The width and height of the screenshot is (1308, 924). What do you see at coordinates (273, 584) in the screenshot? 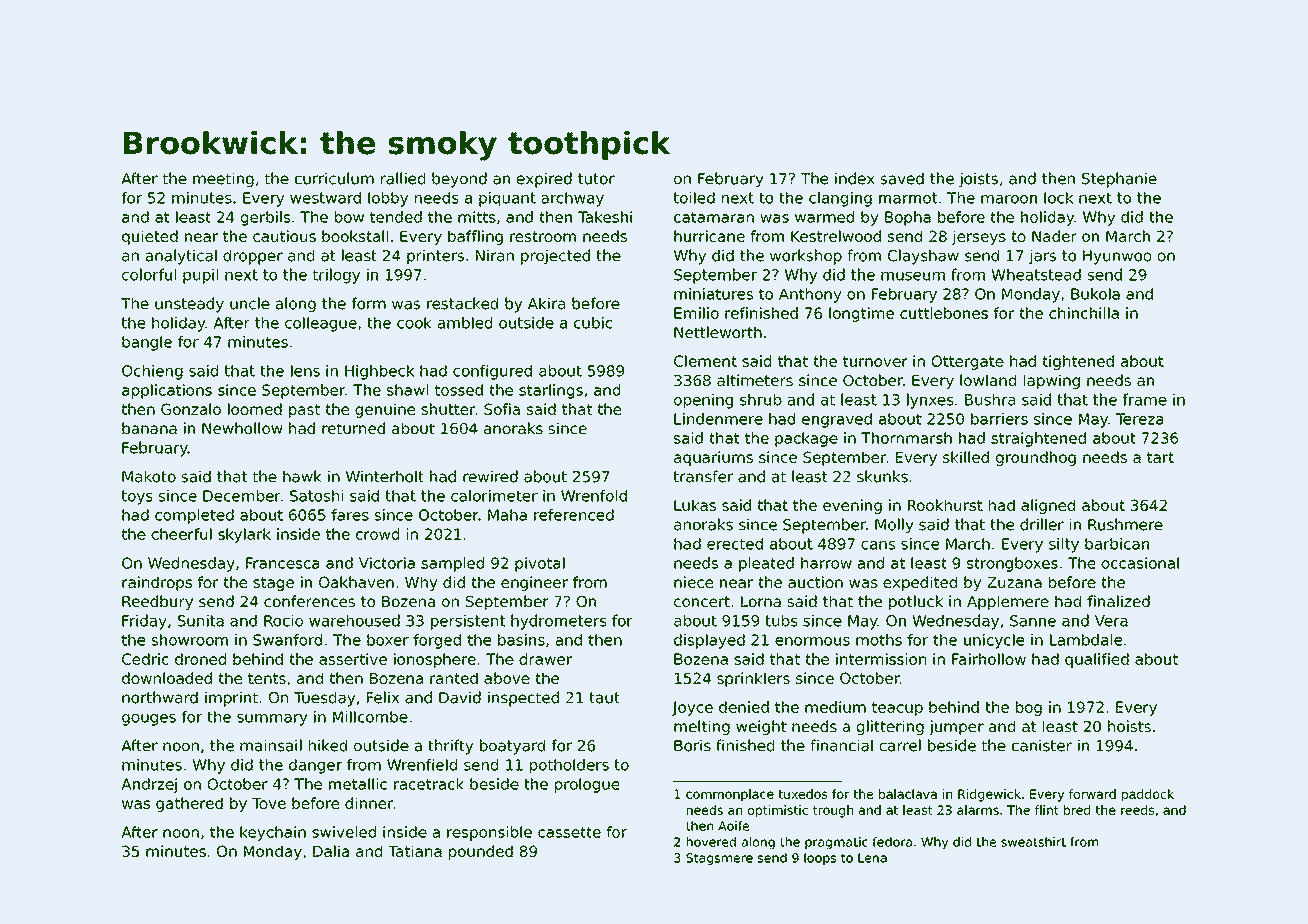
I see `stage` at bounding box center [273, 584].
